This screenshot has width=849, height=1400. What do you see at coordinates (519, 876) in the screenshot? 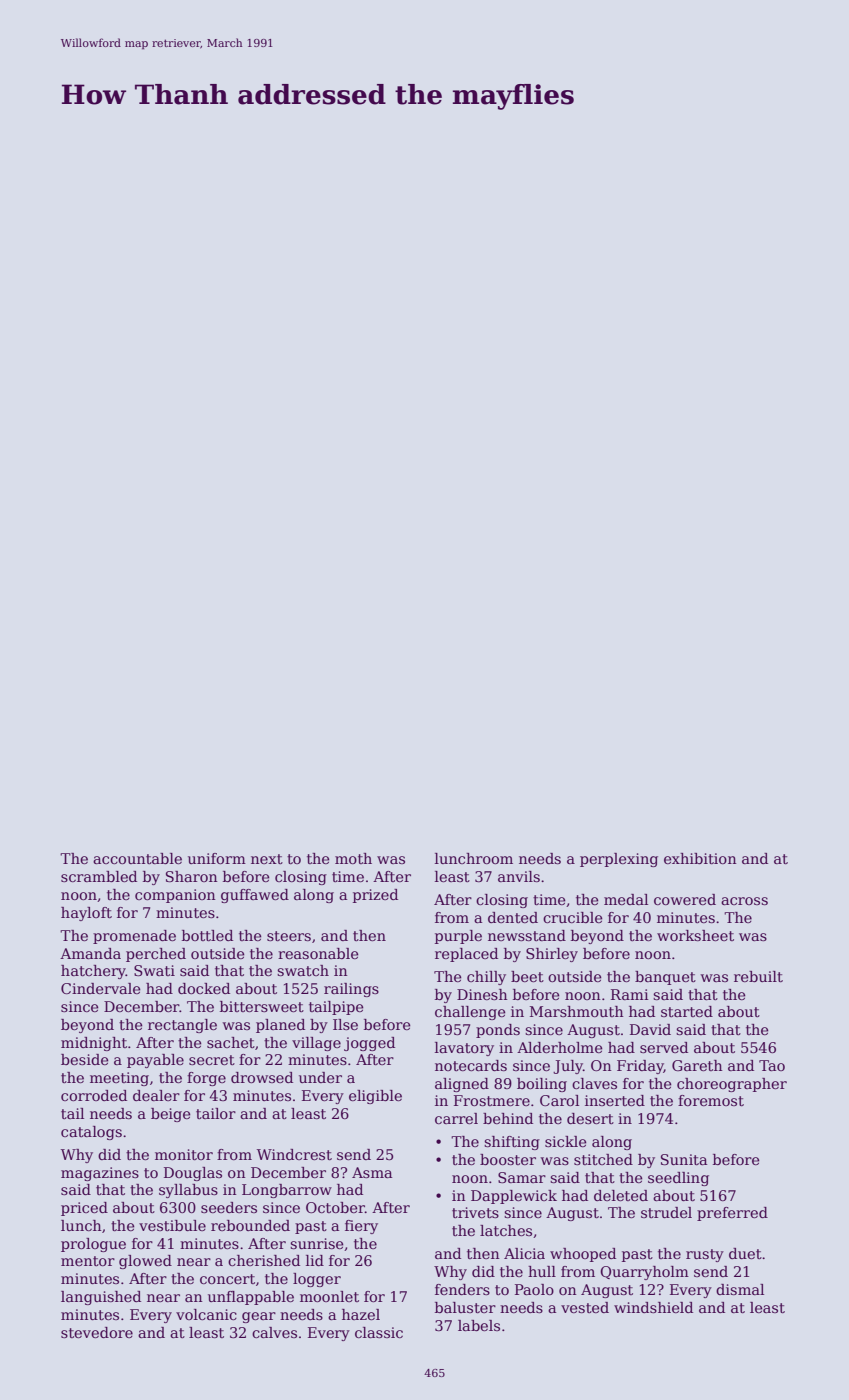
I see `anvils` at bounding box center [519, 876].
